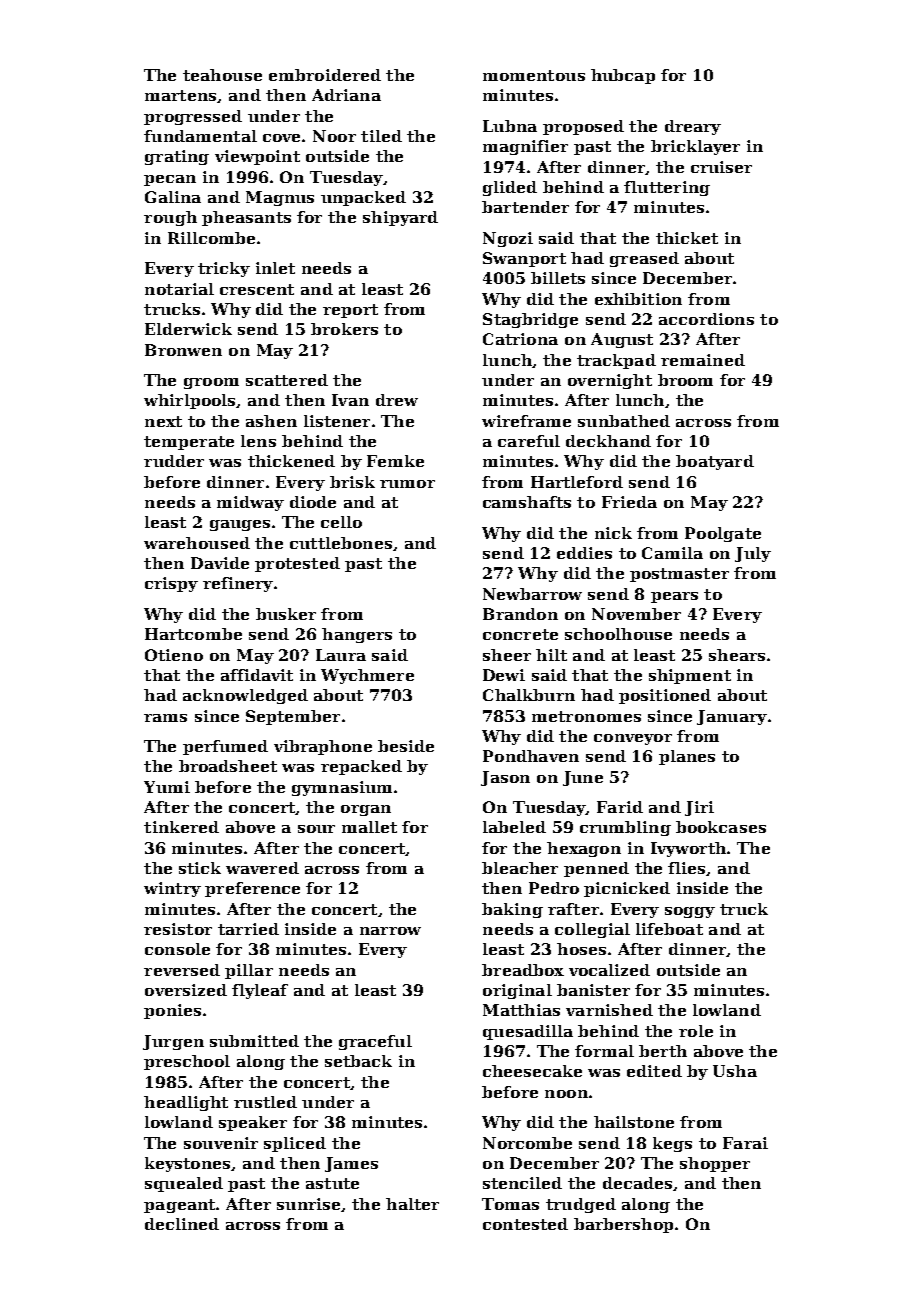 Image resolution: width=924 pixels, height=1314 pixels. What do you see at coordinates (520, 614) in the page?
I see `Brandon` at bounding box center [520, 614].
